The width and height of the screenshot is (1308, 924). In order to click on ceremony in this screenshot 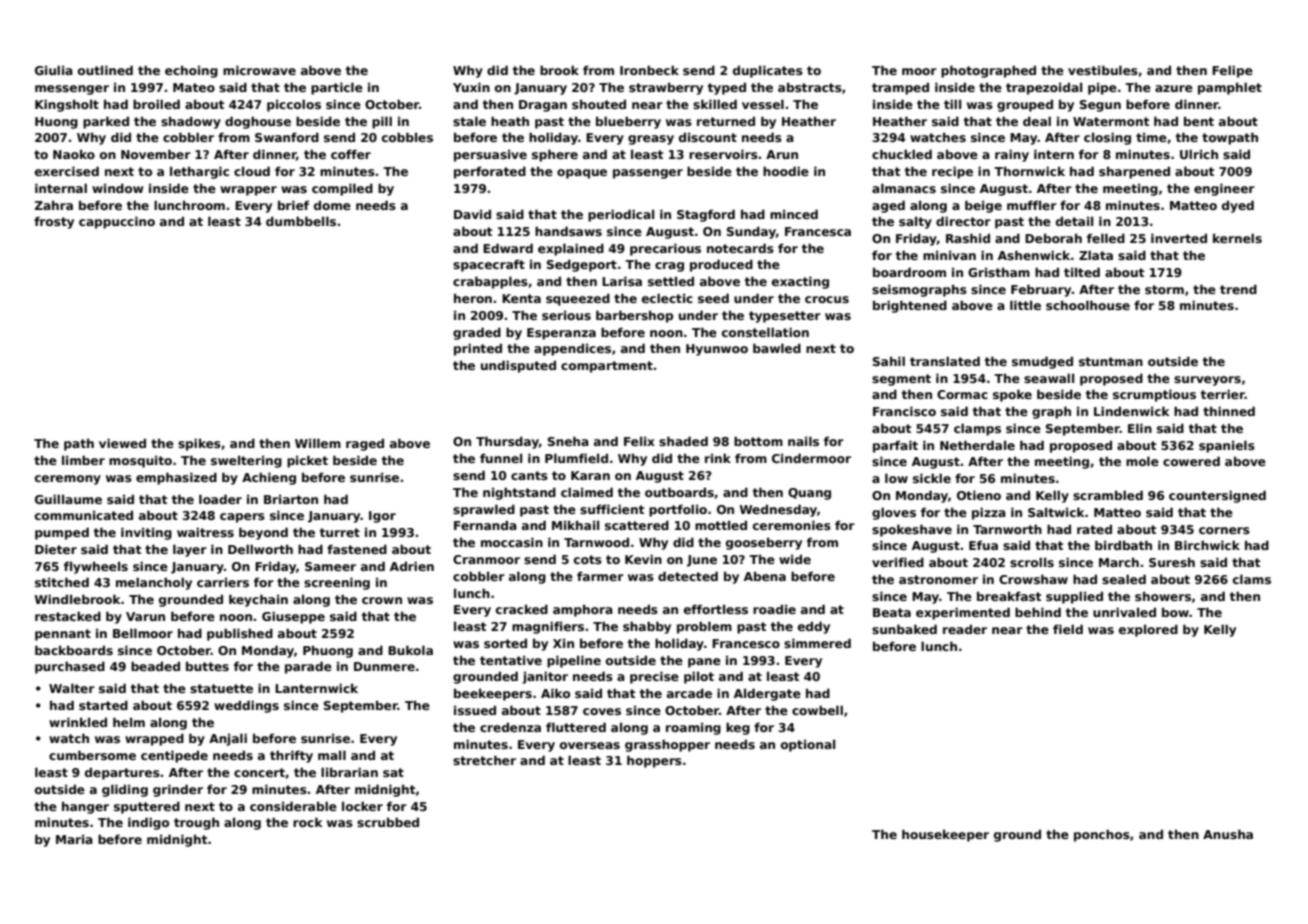, I will do `click(68, 480)`.
